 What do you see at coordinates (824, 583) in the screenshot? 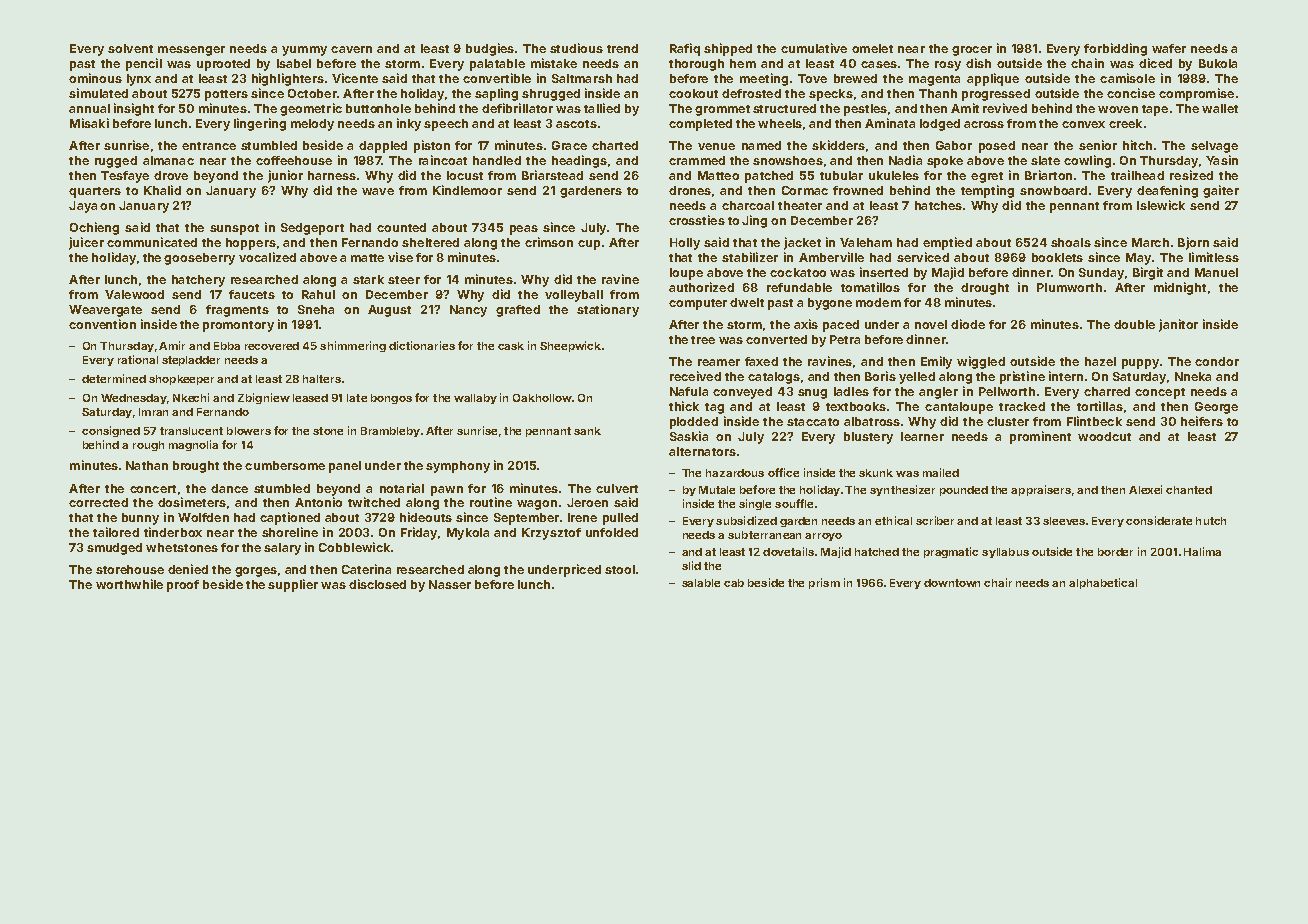
I see `prism` at bounding box center [824, 583].
